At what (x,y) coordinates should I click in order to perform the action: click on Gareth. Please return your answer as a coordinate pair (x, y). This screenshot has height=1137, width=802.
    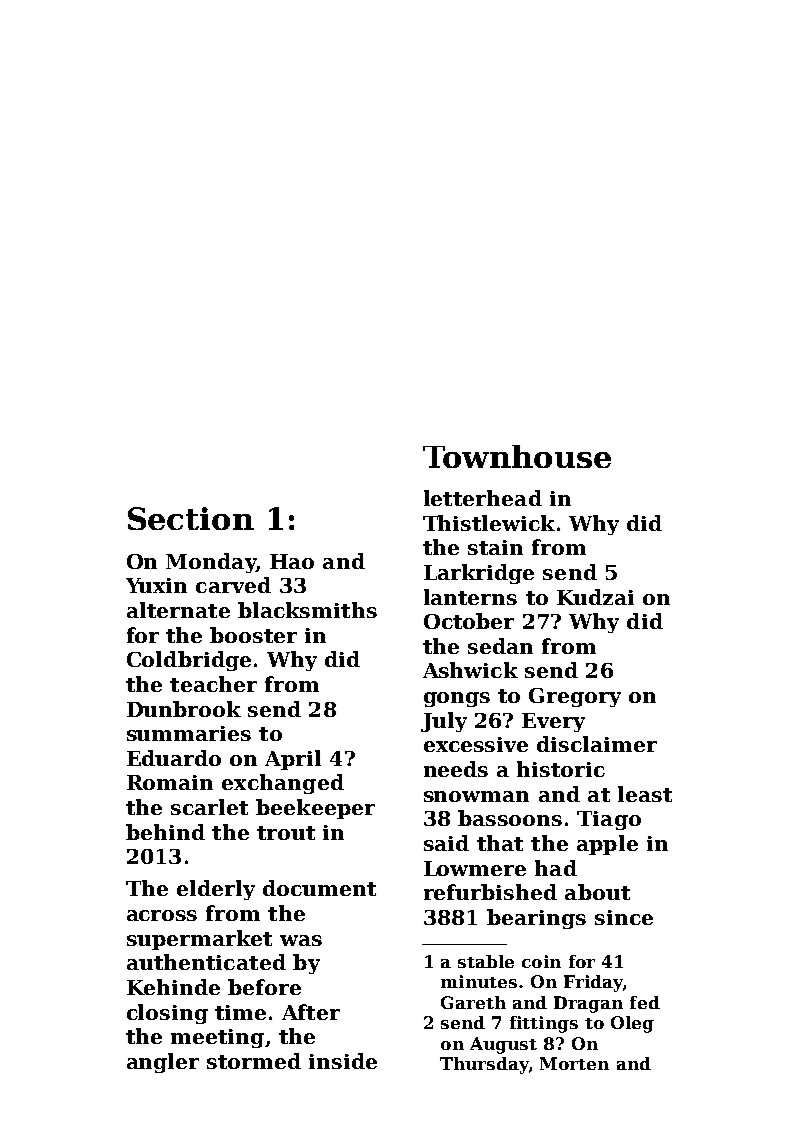
    Looking at the image, I should click on (473, 1002).
